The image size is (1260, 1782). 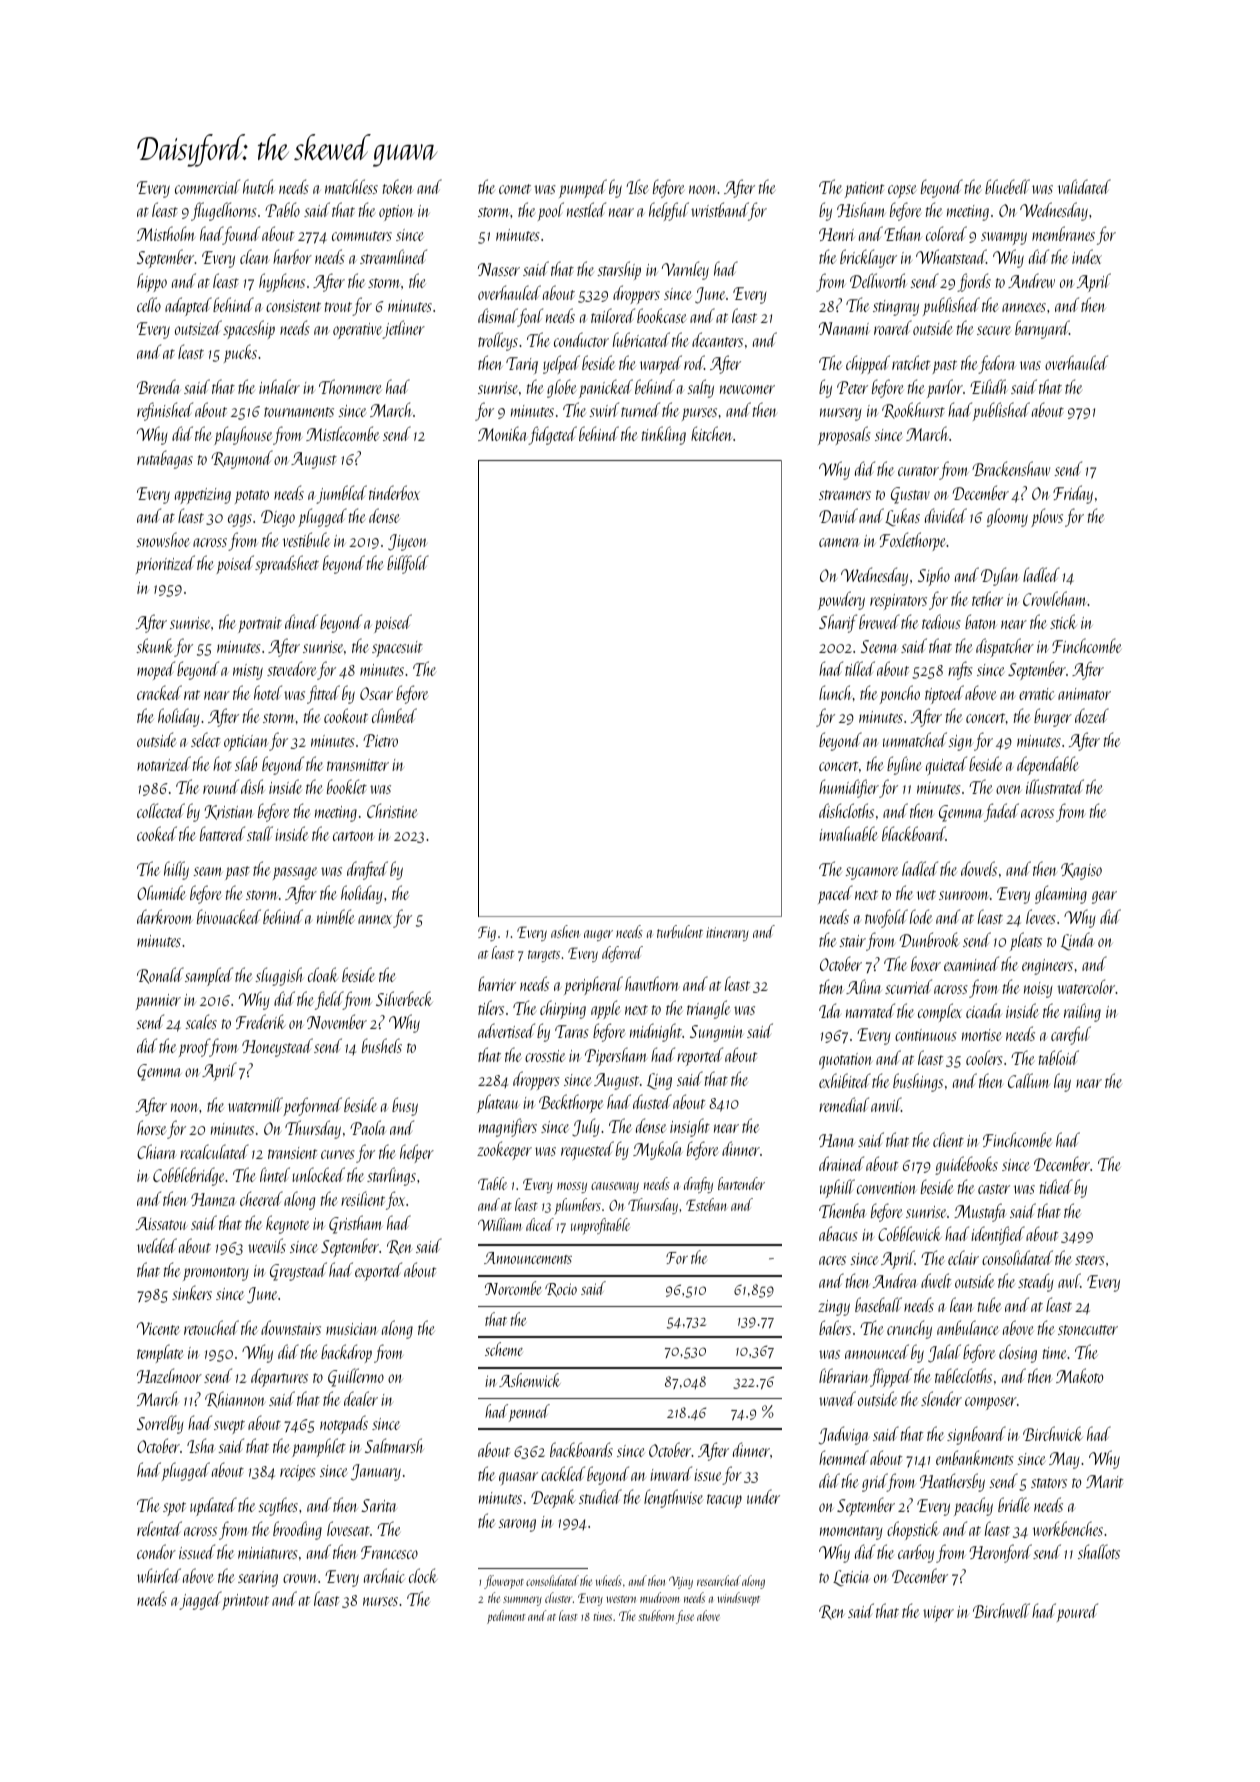 What do you see at coordinates (720, 211) in the document?
I see `wristband` at bounding box center [720, 211].
